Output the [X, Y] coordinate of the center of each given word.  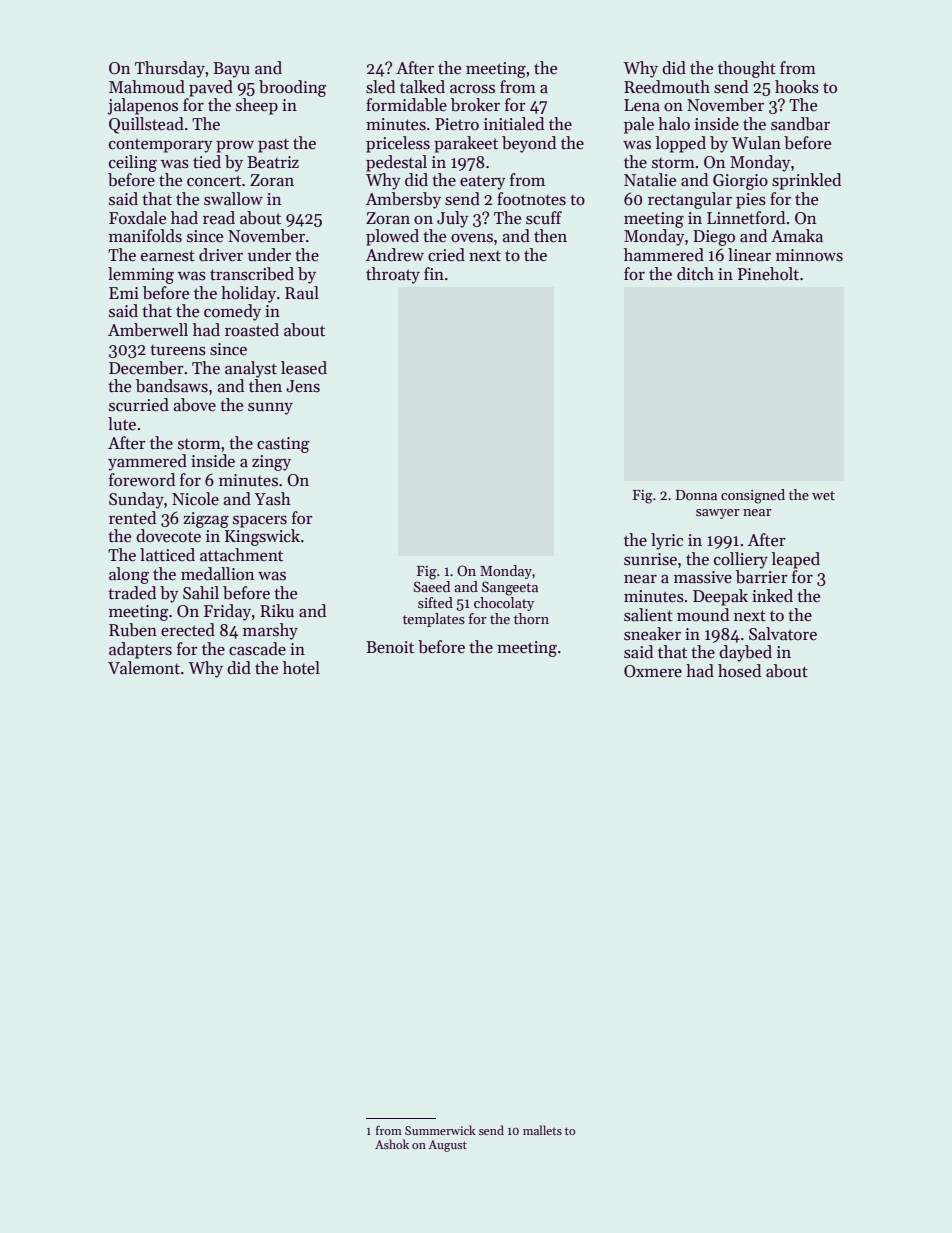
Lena [642, 105]
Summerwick [440, 1130]
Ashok [392, 1144]
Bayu [231, 70]
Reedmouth [667, 87]
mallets [542, 1130]
